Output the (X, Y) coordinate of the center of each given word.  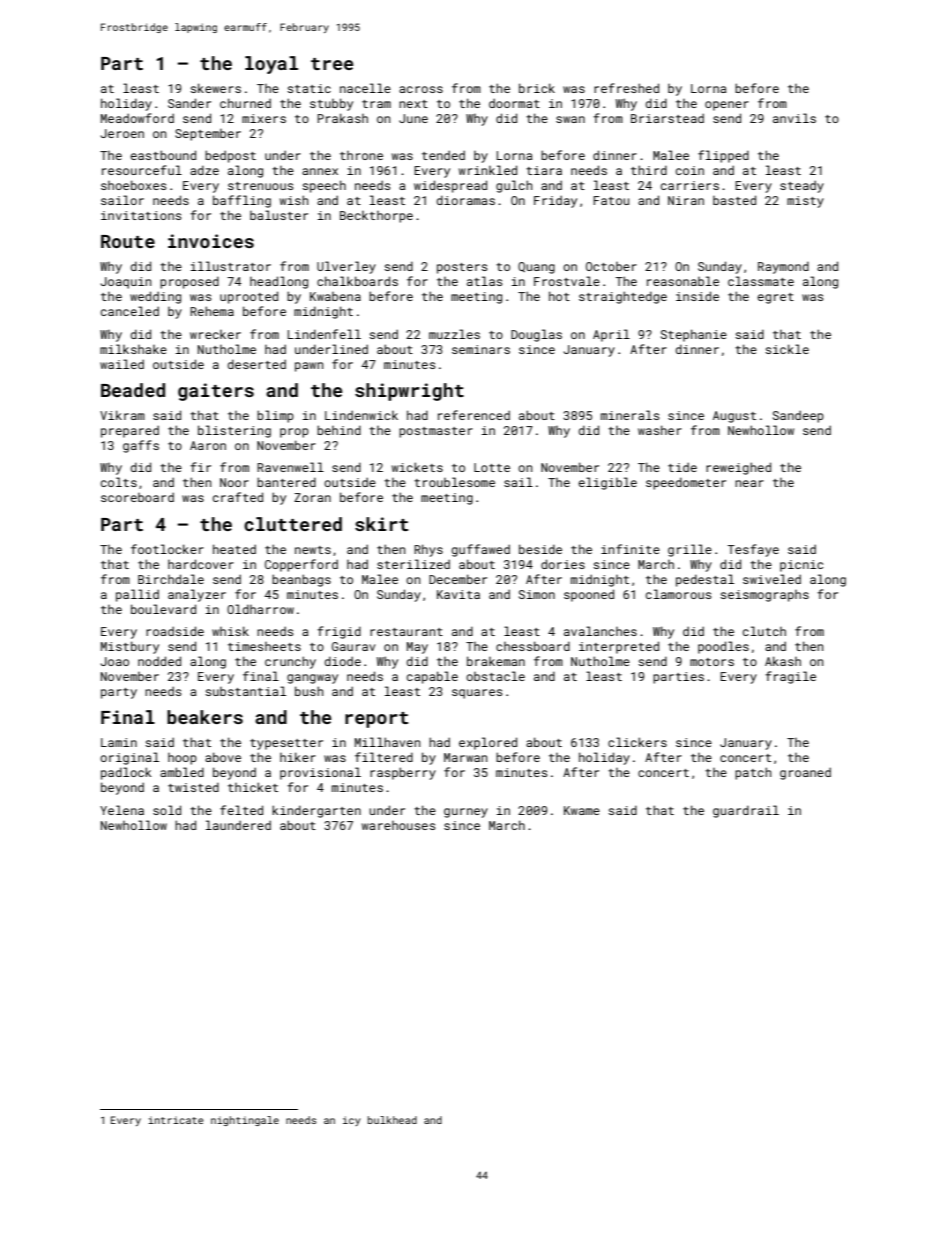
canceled (130, 311)
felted (241, 810)
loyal (271, 65)
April (611, 335)
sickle (787, 349)
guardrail (746, 811)
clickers (637, 742)
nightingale (245, 1121)
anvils (794, 118)
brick (537, 88)
